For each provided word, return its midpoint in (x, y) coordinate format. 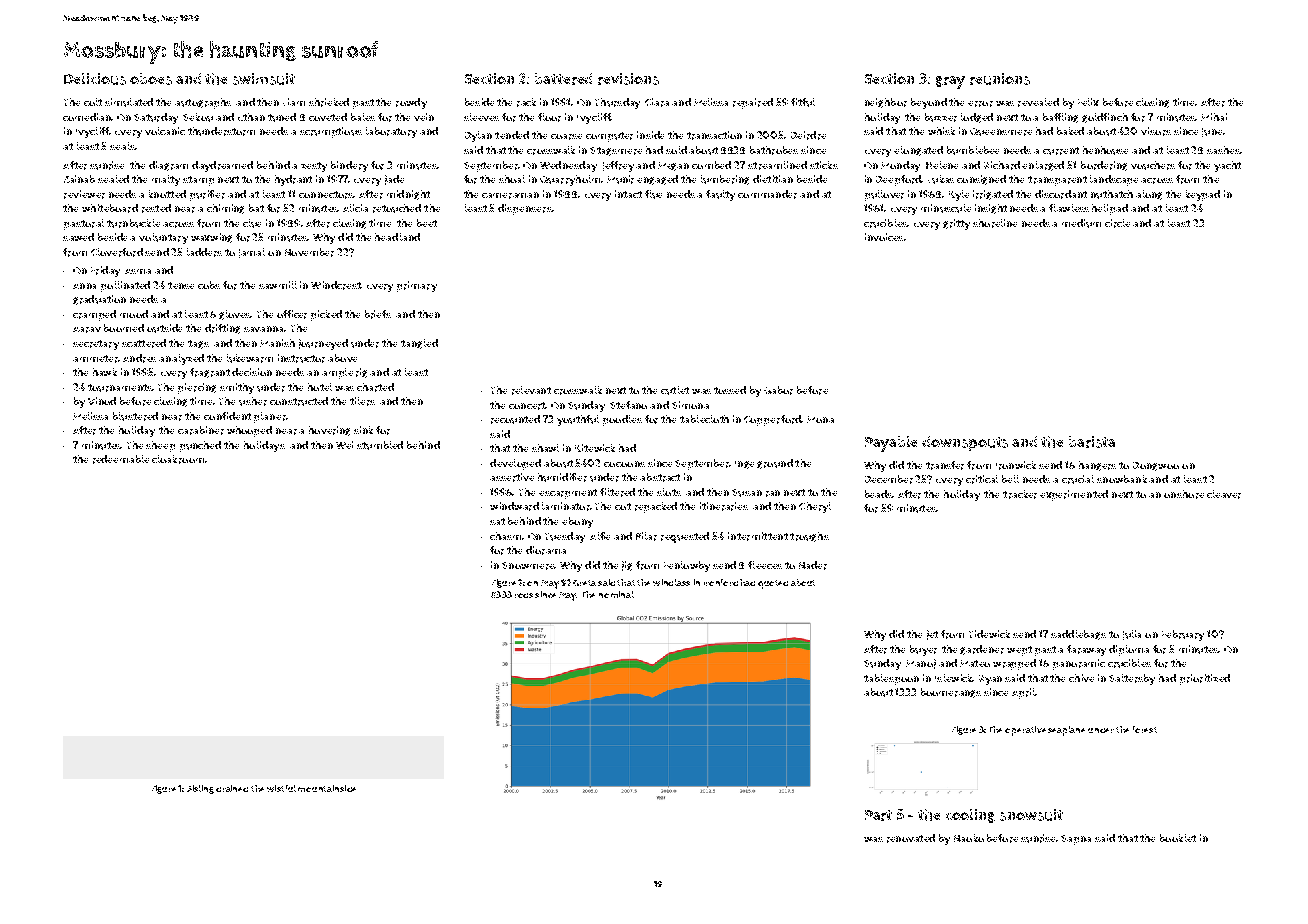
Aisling (200, 789)
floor (549, 117)
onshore (1184, 494)
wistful (281, 788)
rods (524, 595)
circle (1117, 223)
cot (623, 506)
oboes (151, 79)
